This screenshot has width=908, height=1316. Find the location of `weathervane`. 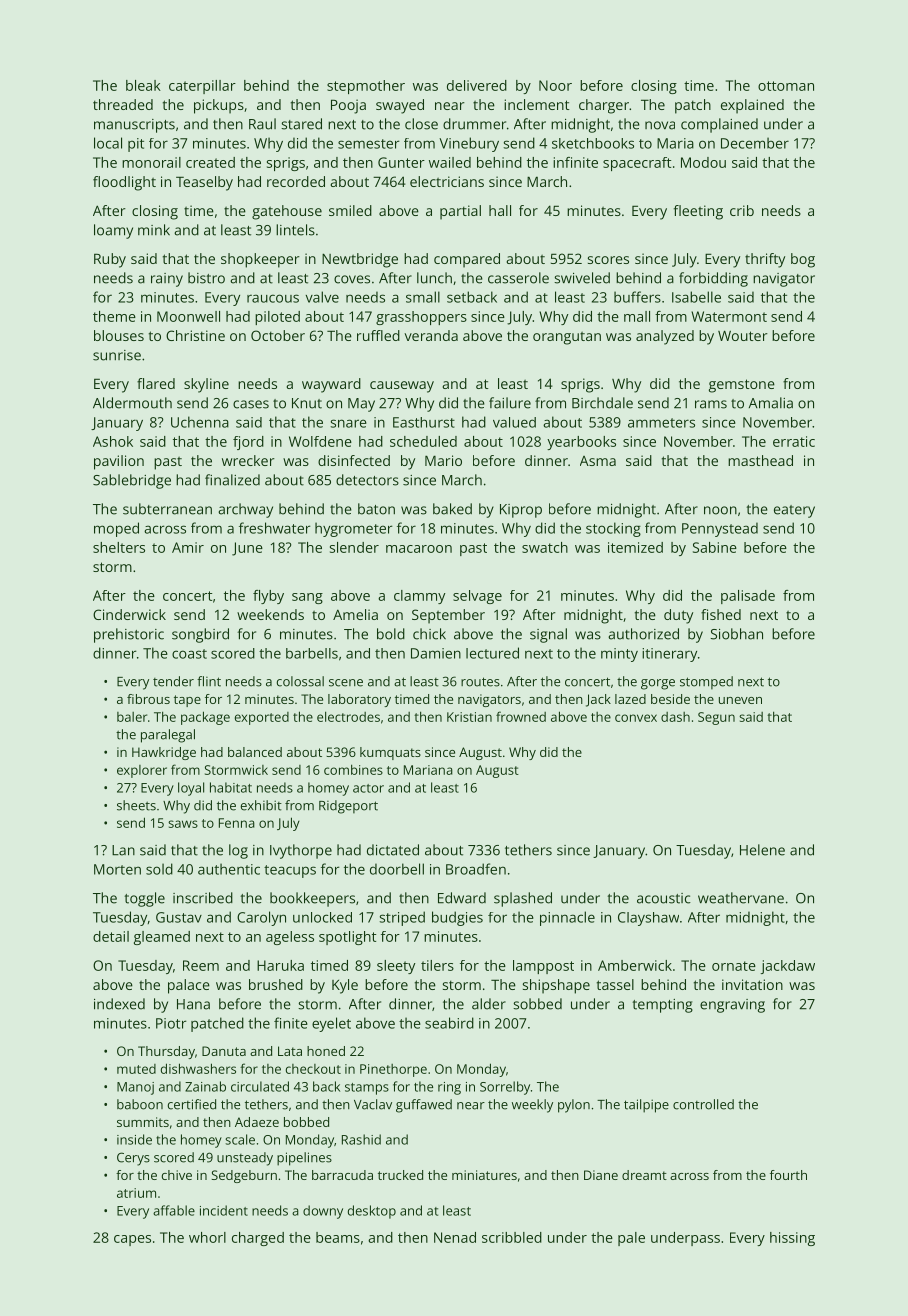

weathervane is located at coordinates (741, 898).
